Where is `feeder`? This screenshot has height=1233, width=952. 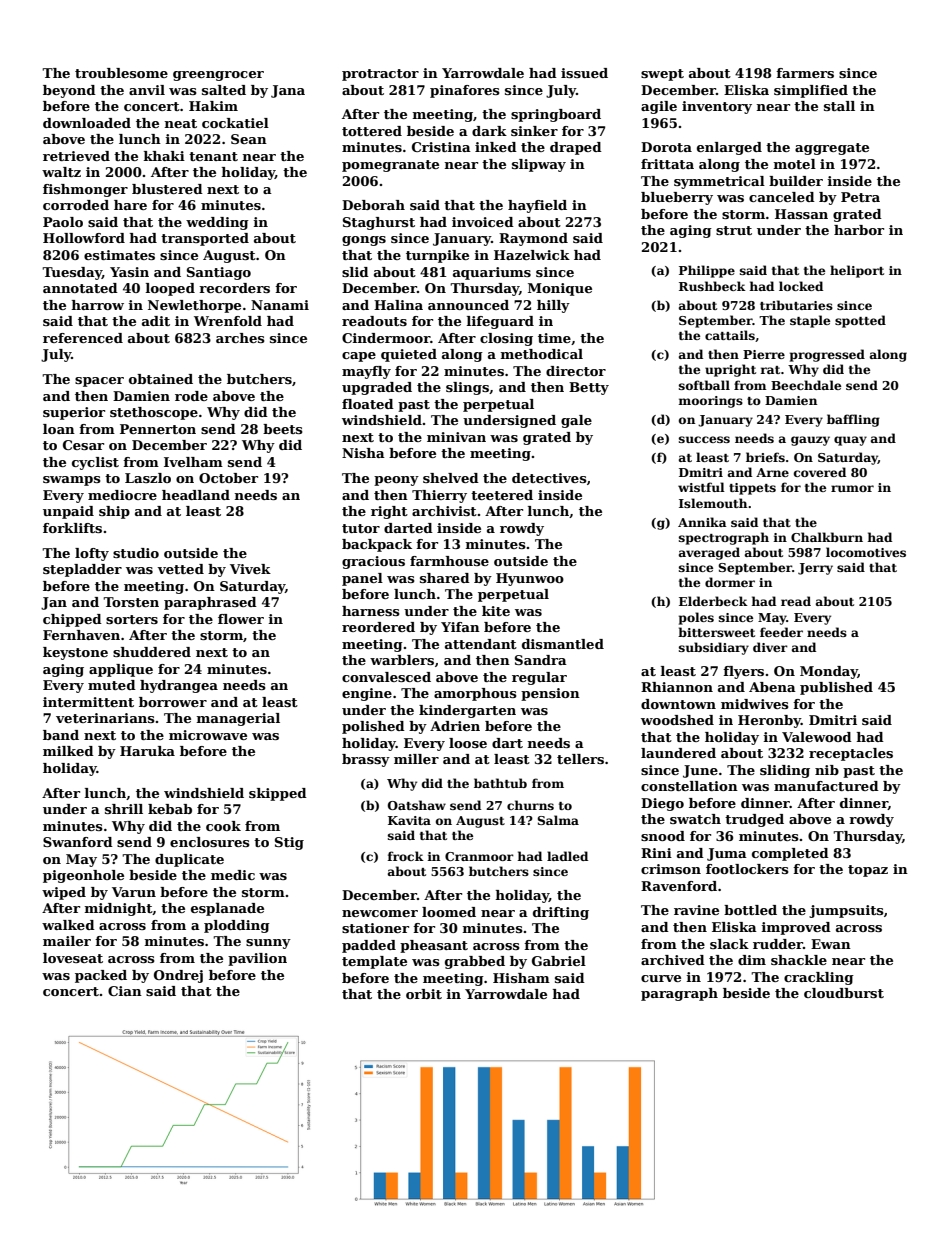
feeder is located at coordinates (781, 632).
